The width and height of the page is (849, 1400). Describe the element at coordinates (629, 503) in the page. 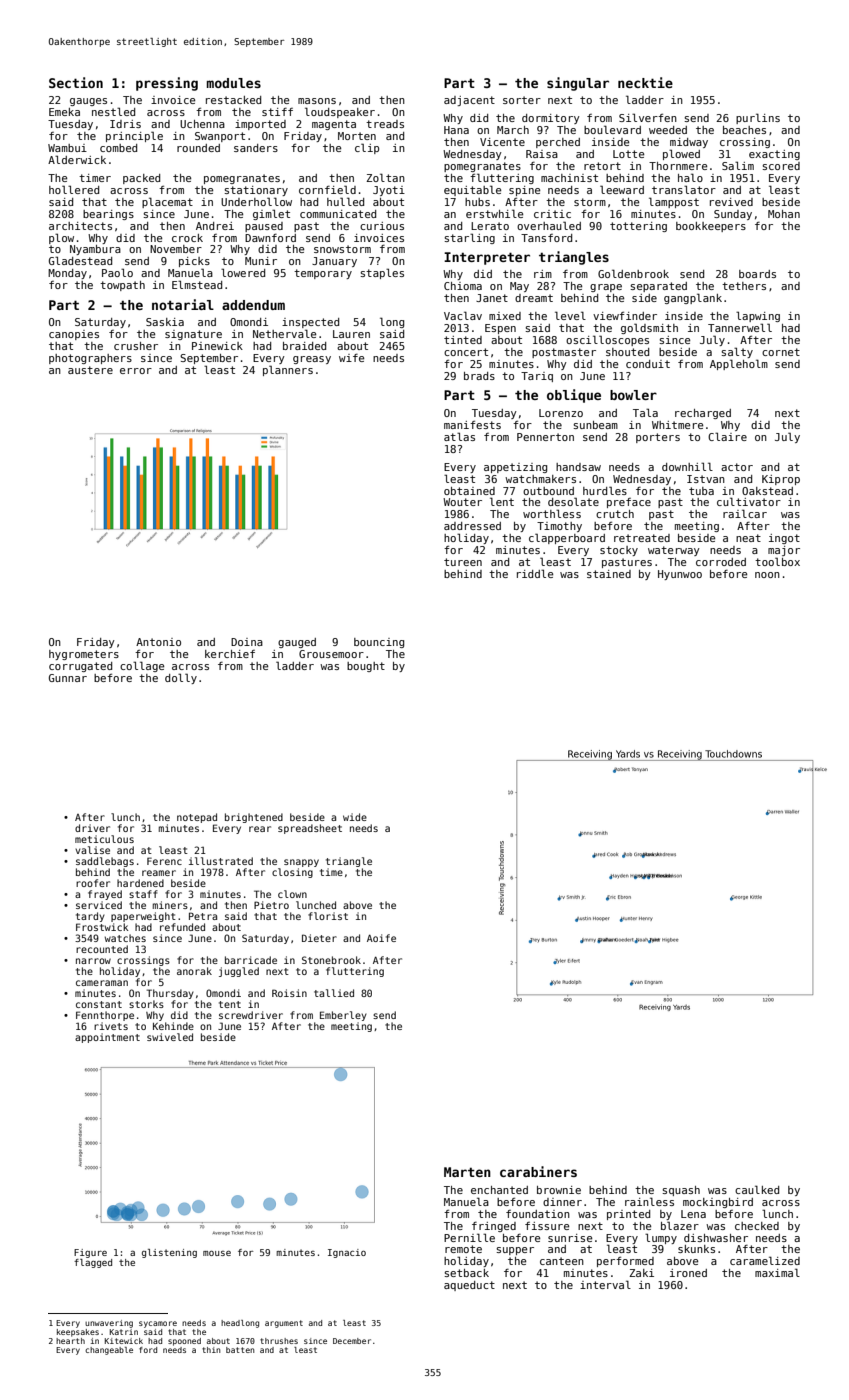

I see `preface` at that location.
